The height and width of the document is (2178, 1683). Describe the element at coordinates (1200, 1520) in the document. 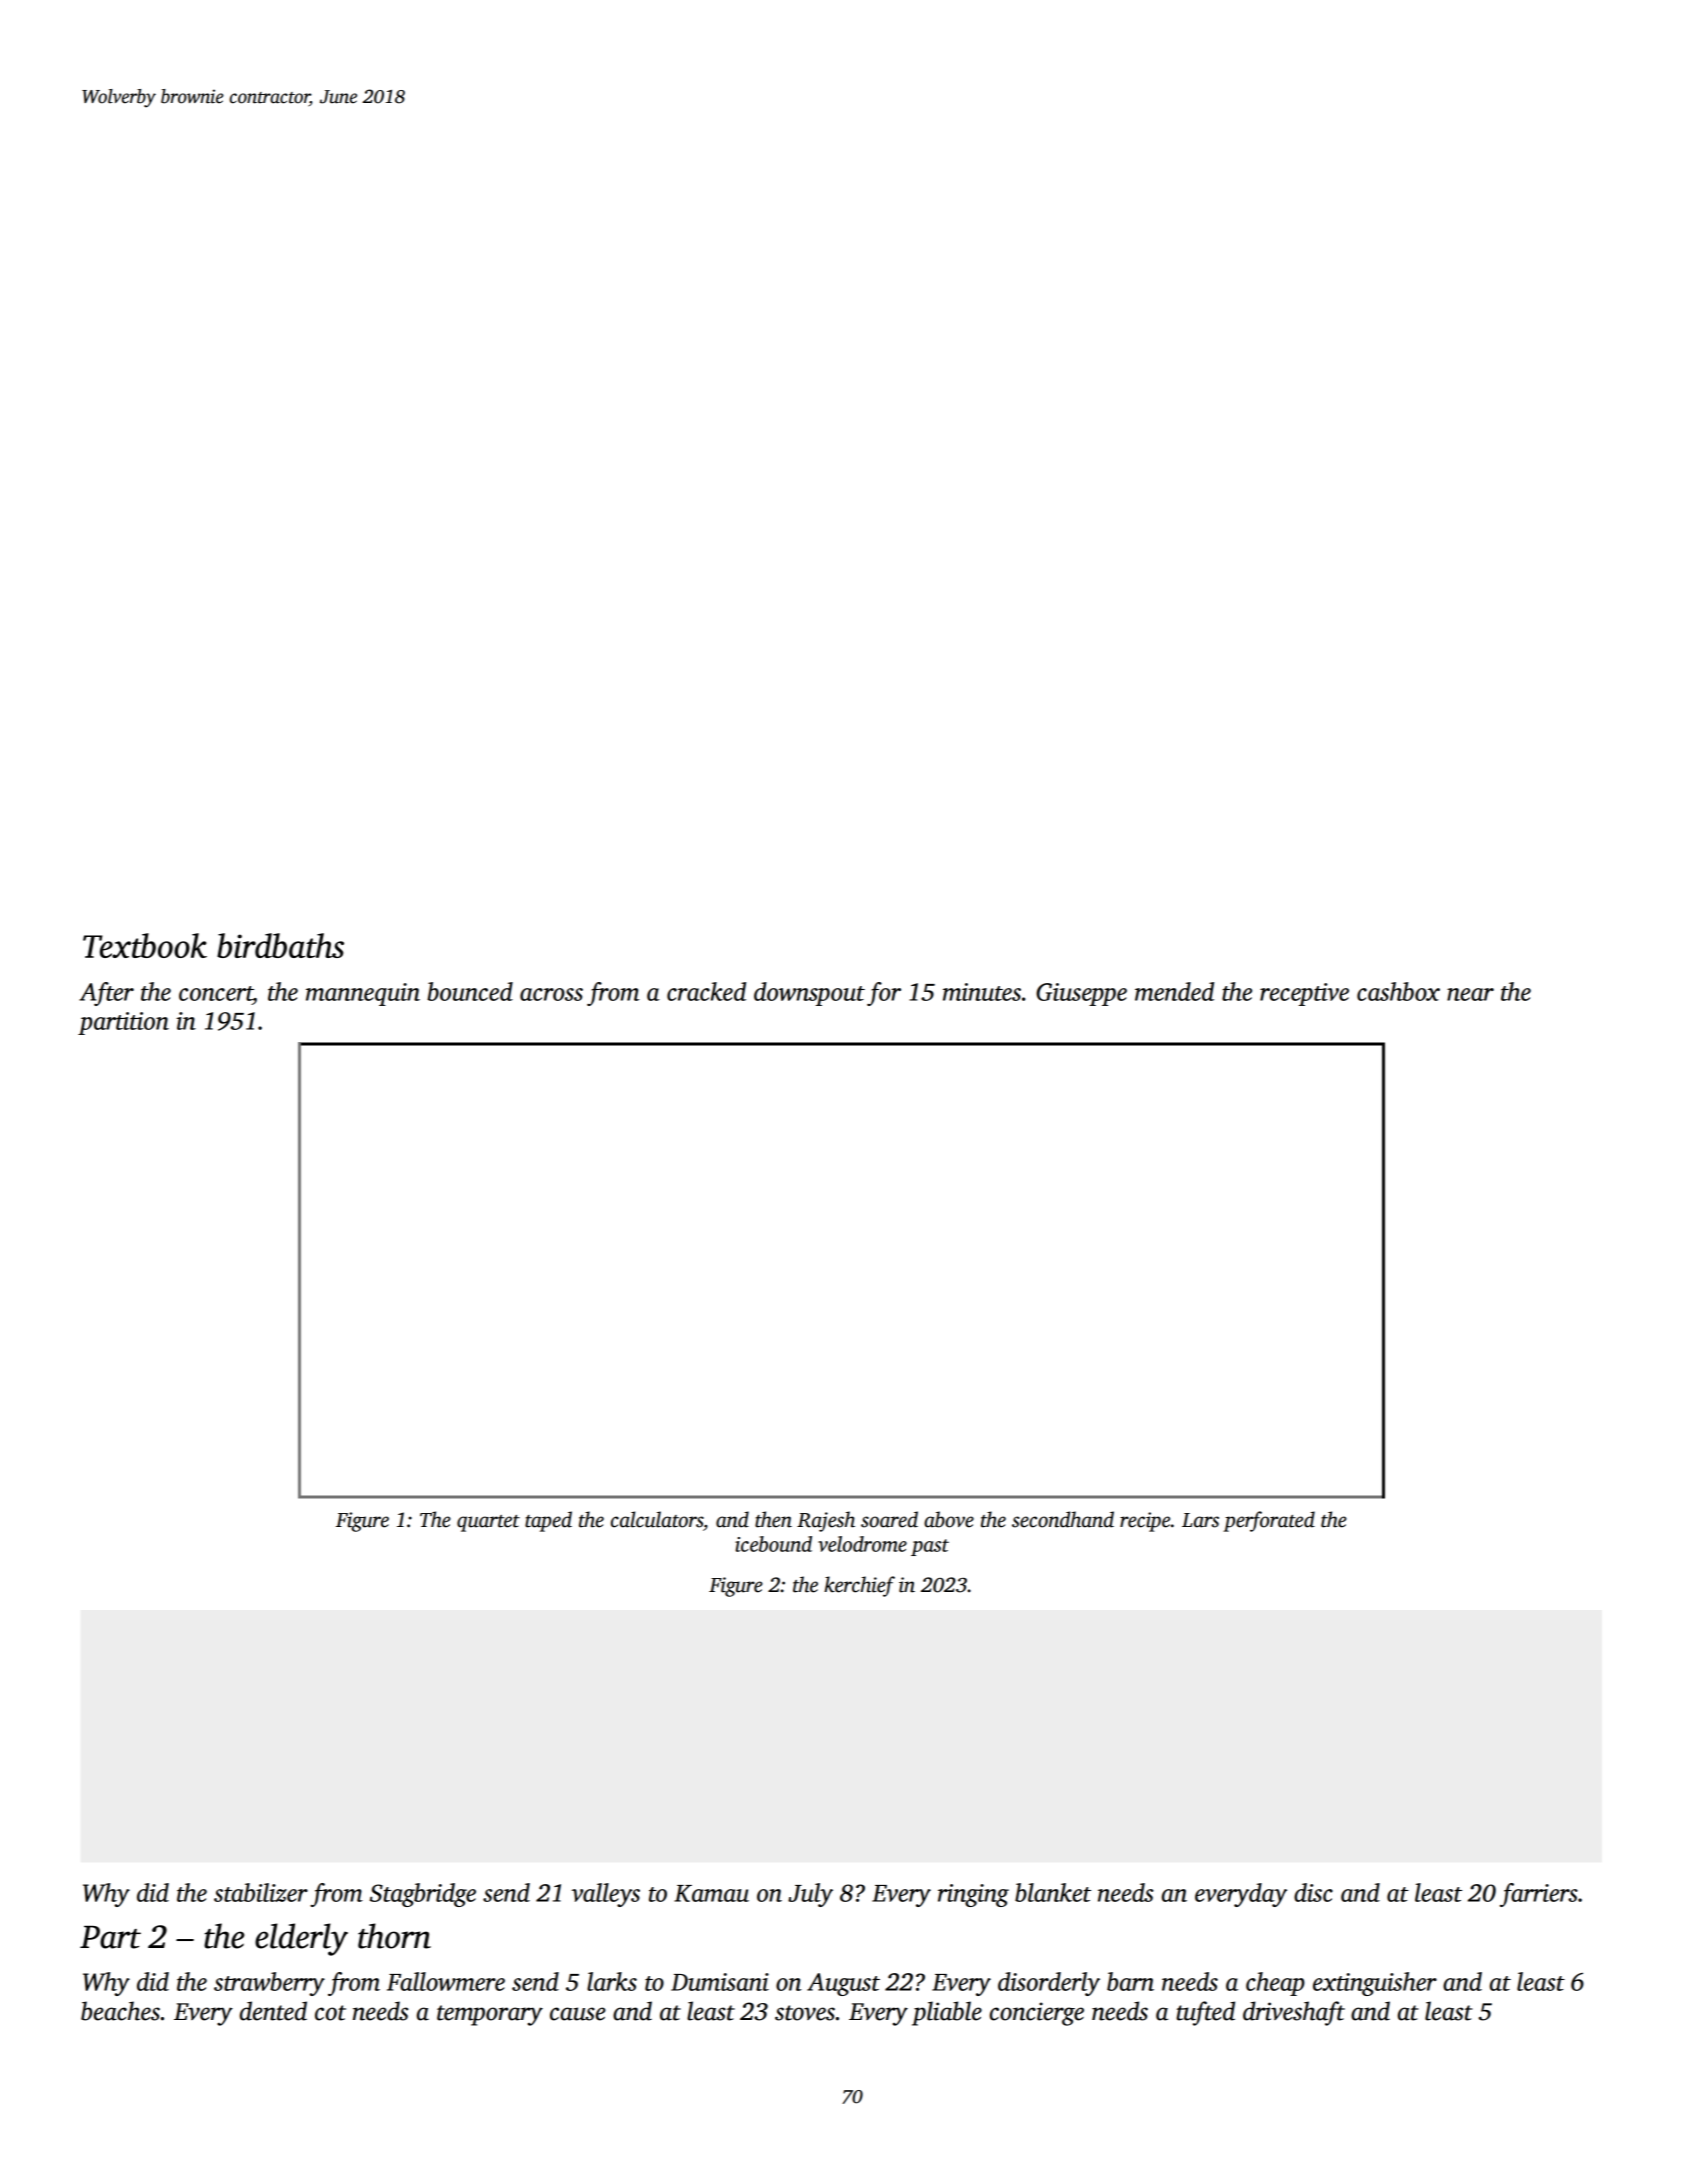

I see `Lars` at that location.
